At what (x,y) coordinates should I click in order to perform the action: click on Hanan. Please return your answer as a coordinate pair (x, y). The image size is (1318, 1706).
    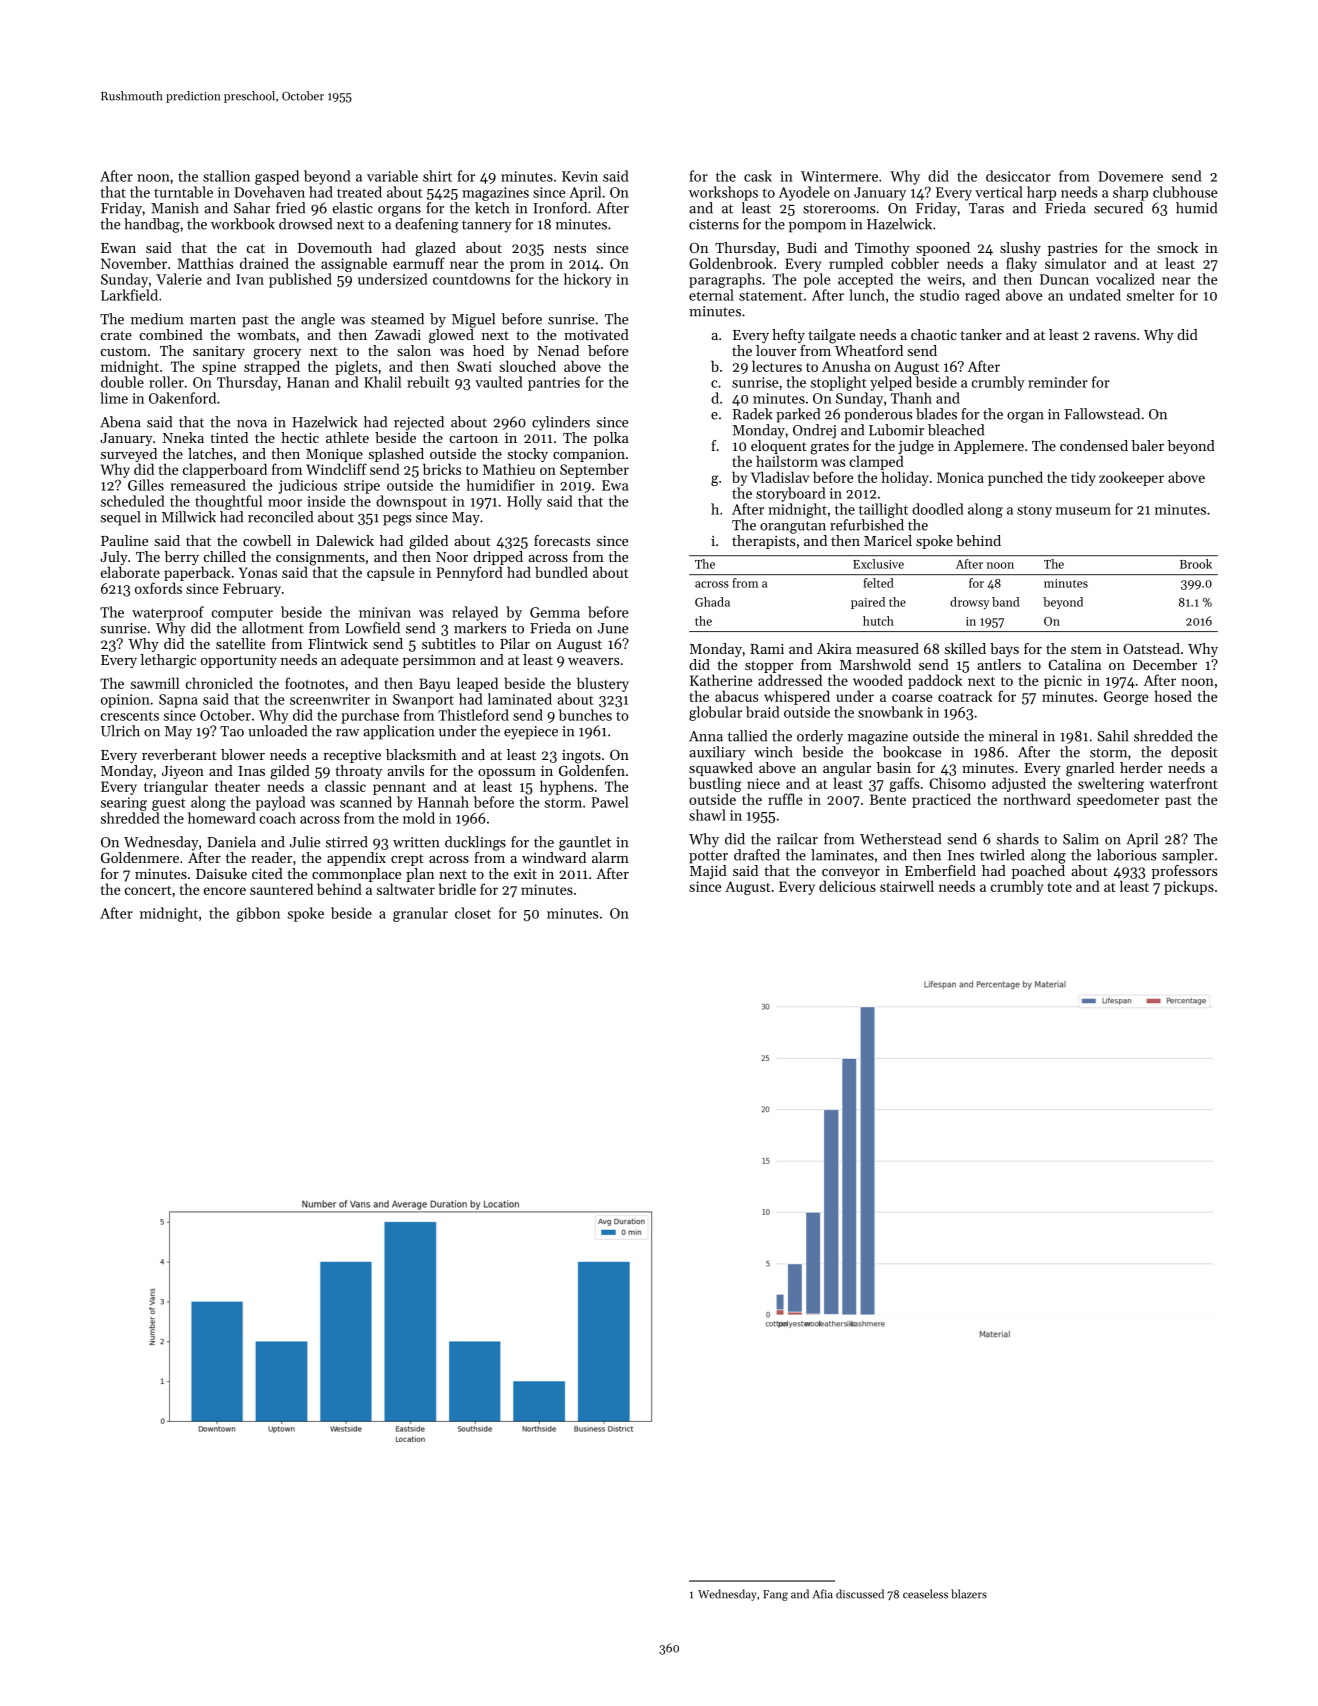
    Looking at the image, I should click on (308, 382).
